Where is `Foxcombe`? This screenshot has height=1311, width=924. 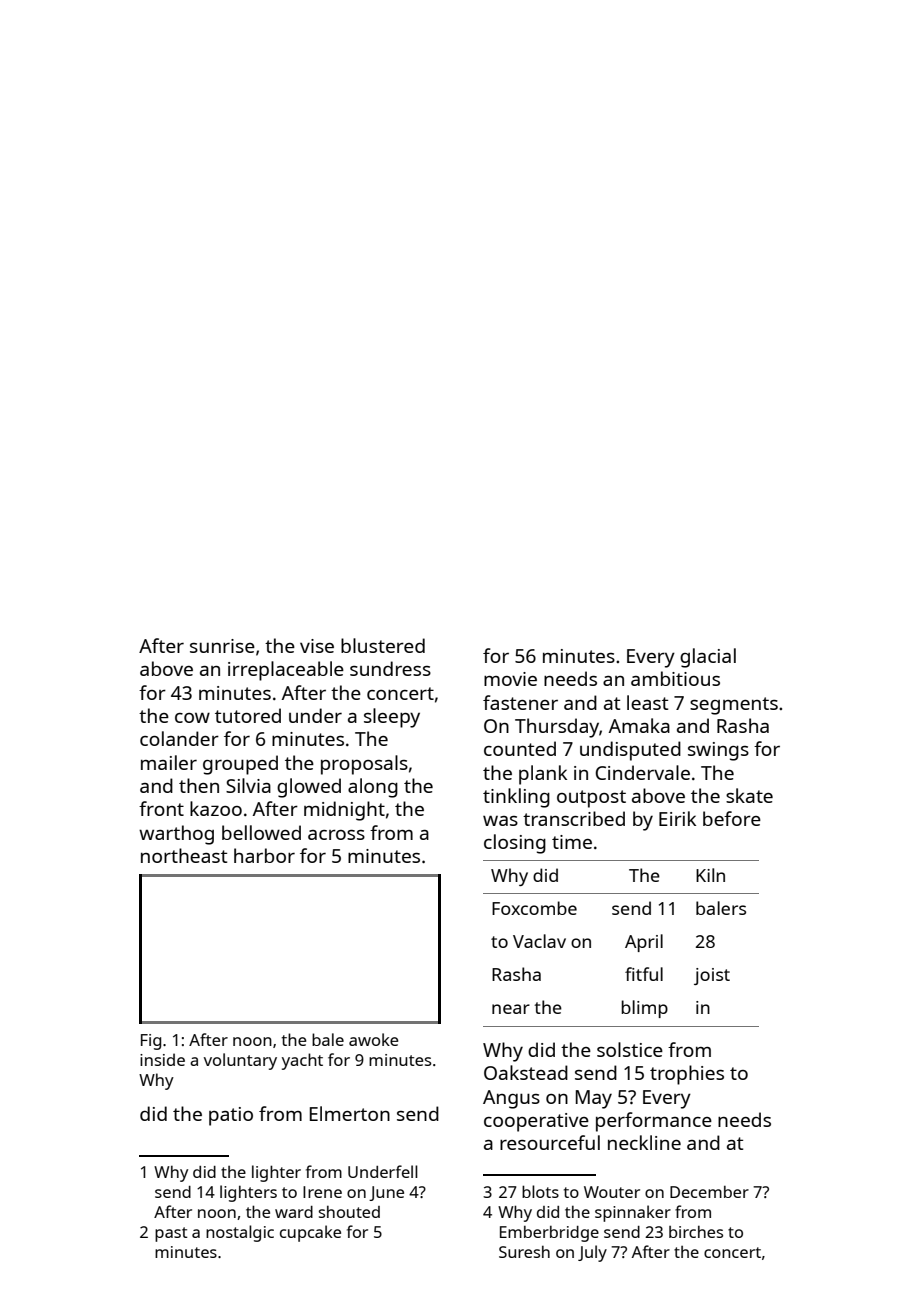
Foxcombe is located at coordinates (534, 908).
